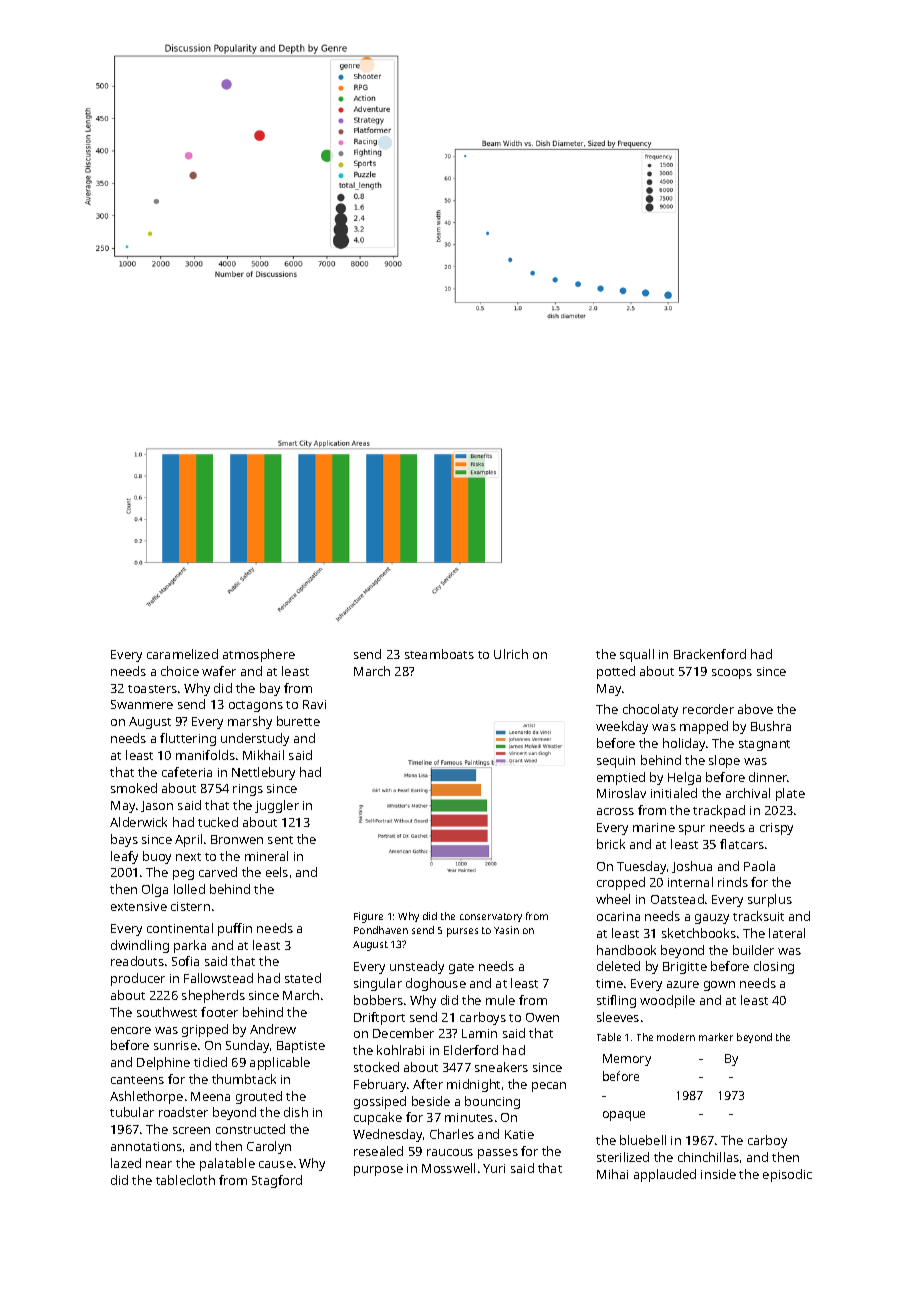 This screenshot has width=924, height=1308. I want to click on Jason, so click(157, 806).
